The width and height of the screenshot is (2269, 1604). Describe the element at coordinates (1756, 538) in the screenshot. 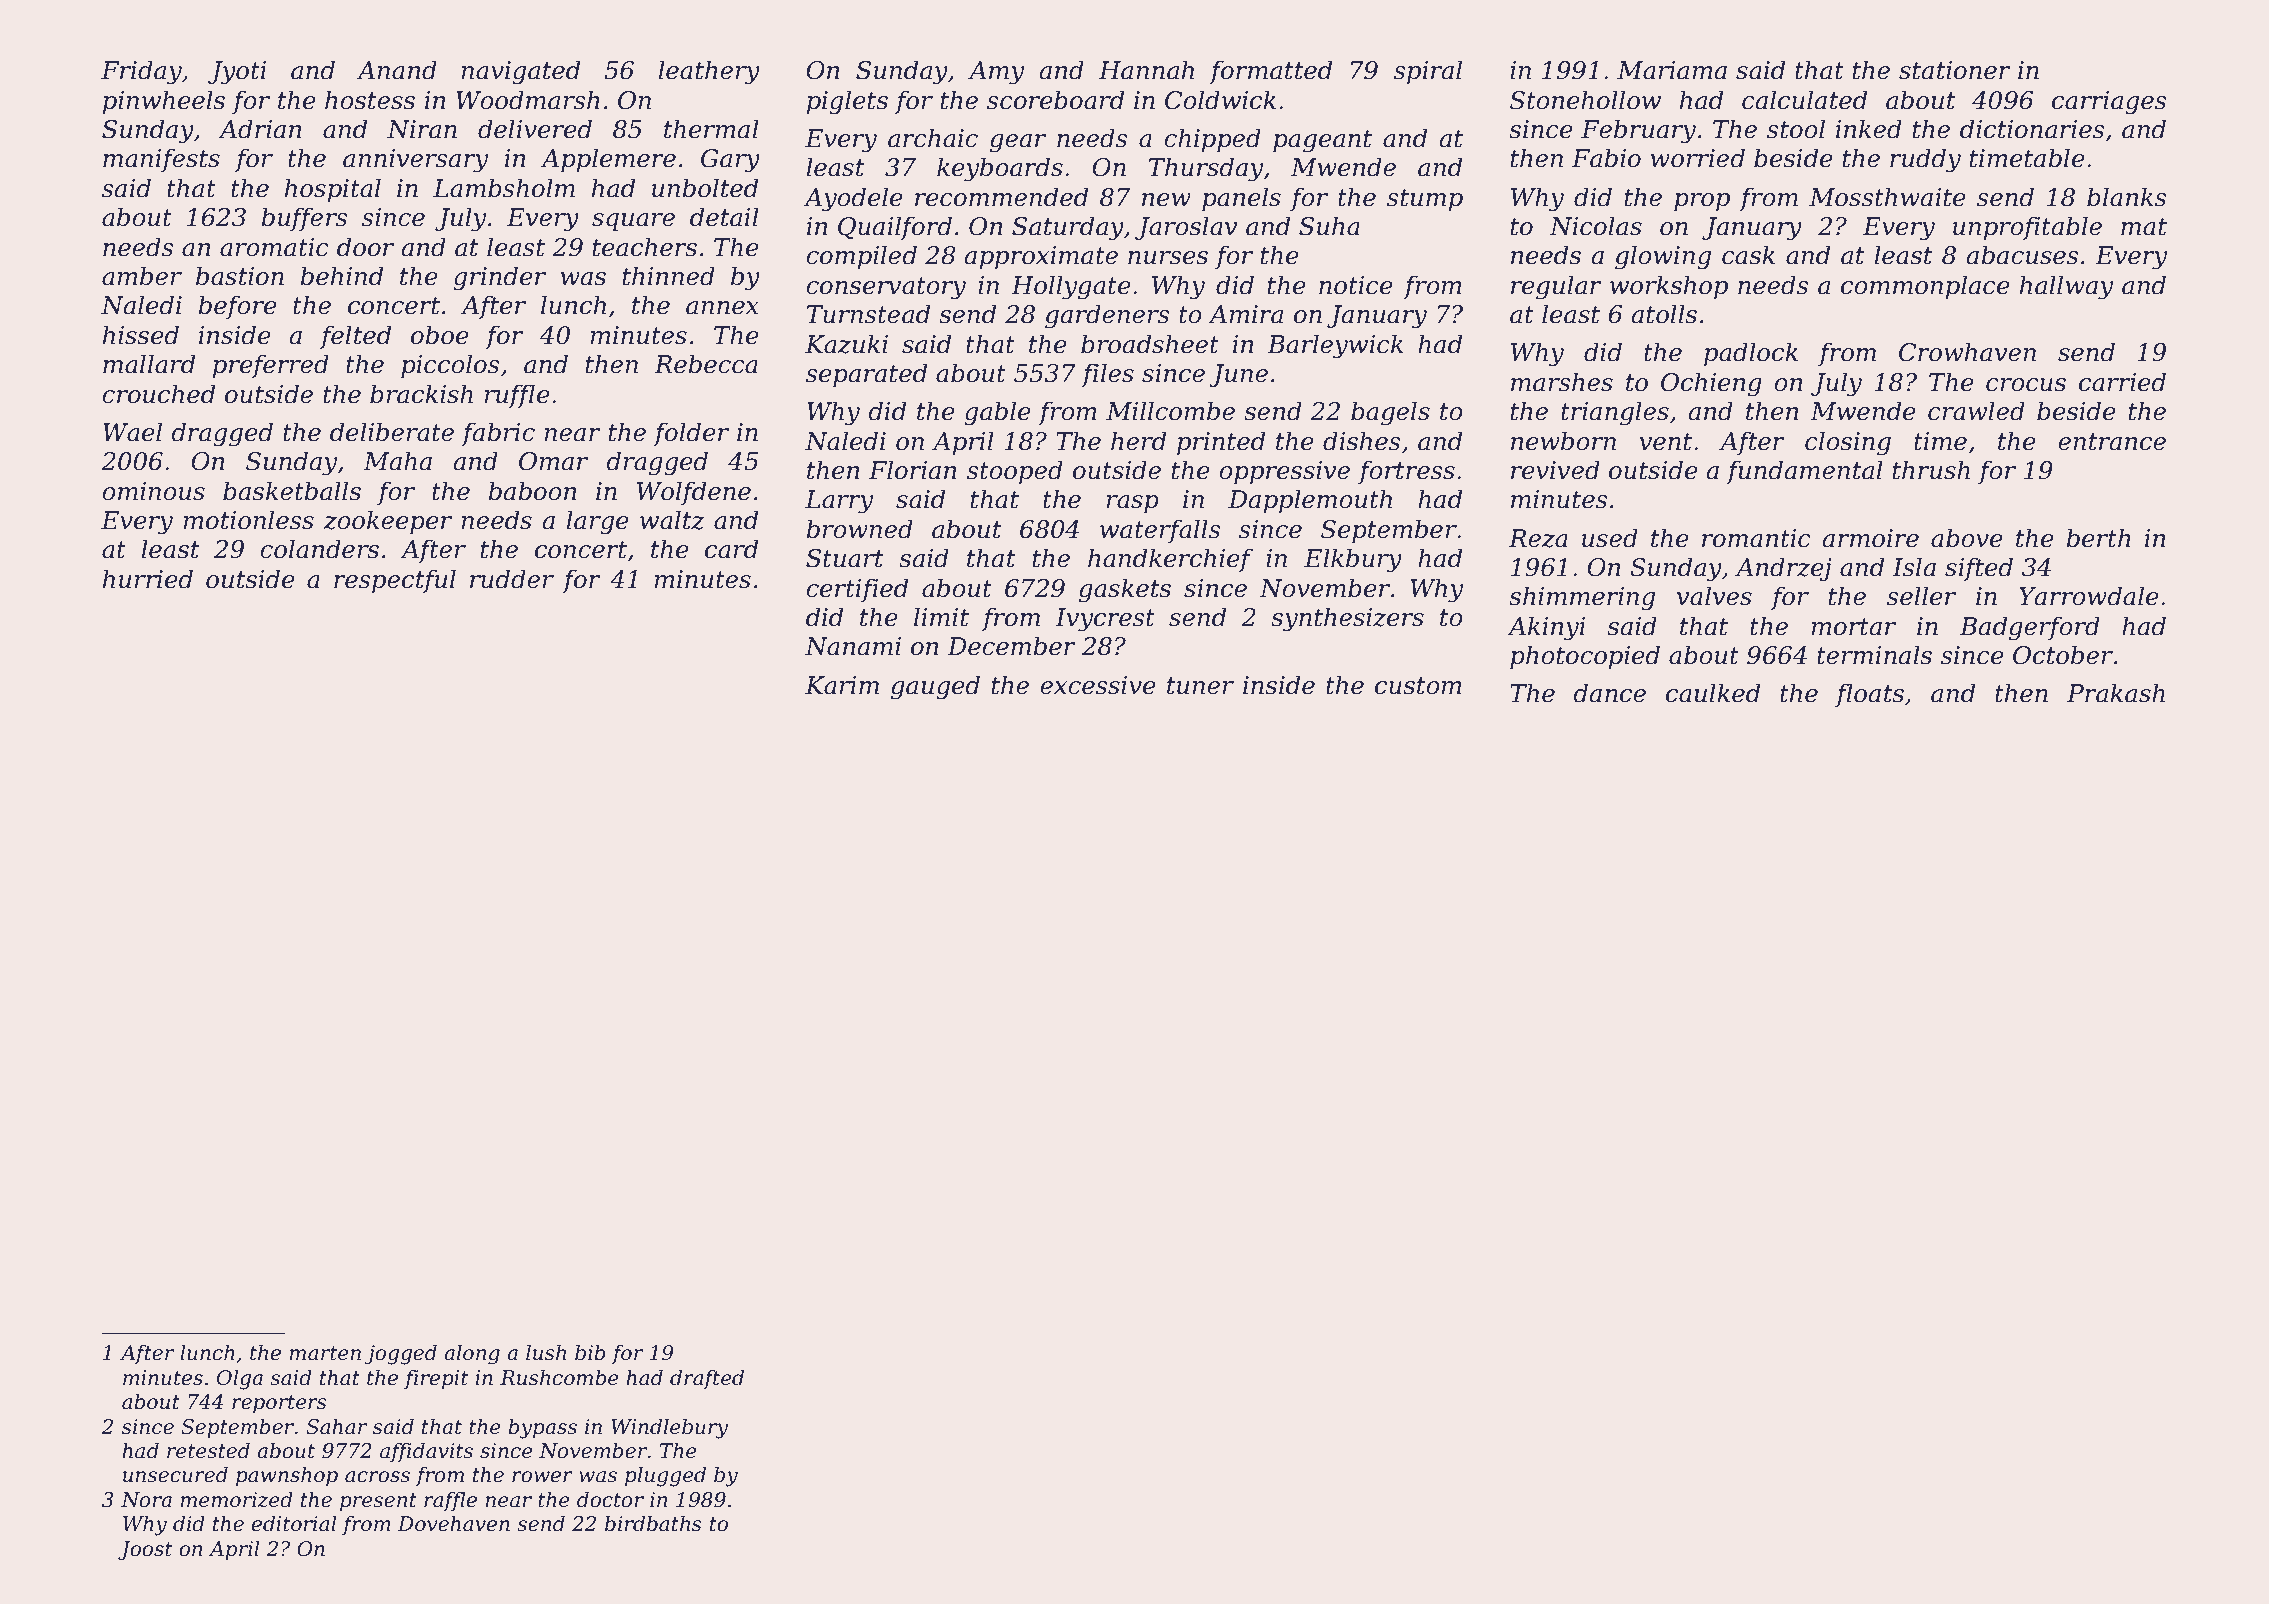

I see `romantic` at that location.
